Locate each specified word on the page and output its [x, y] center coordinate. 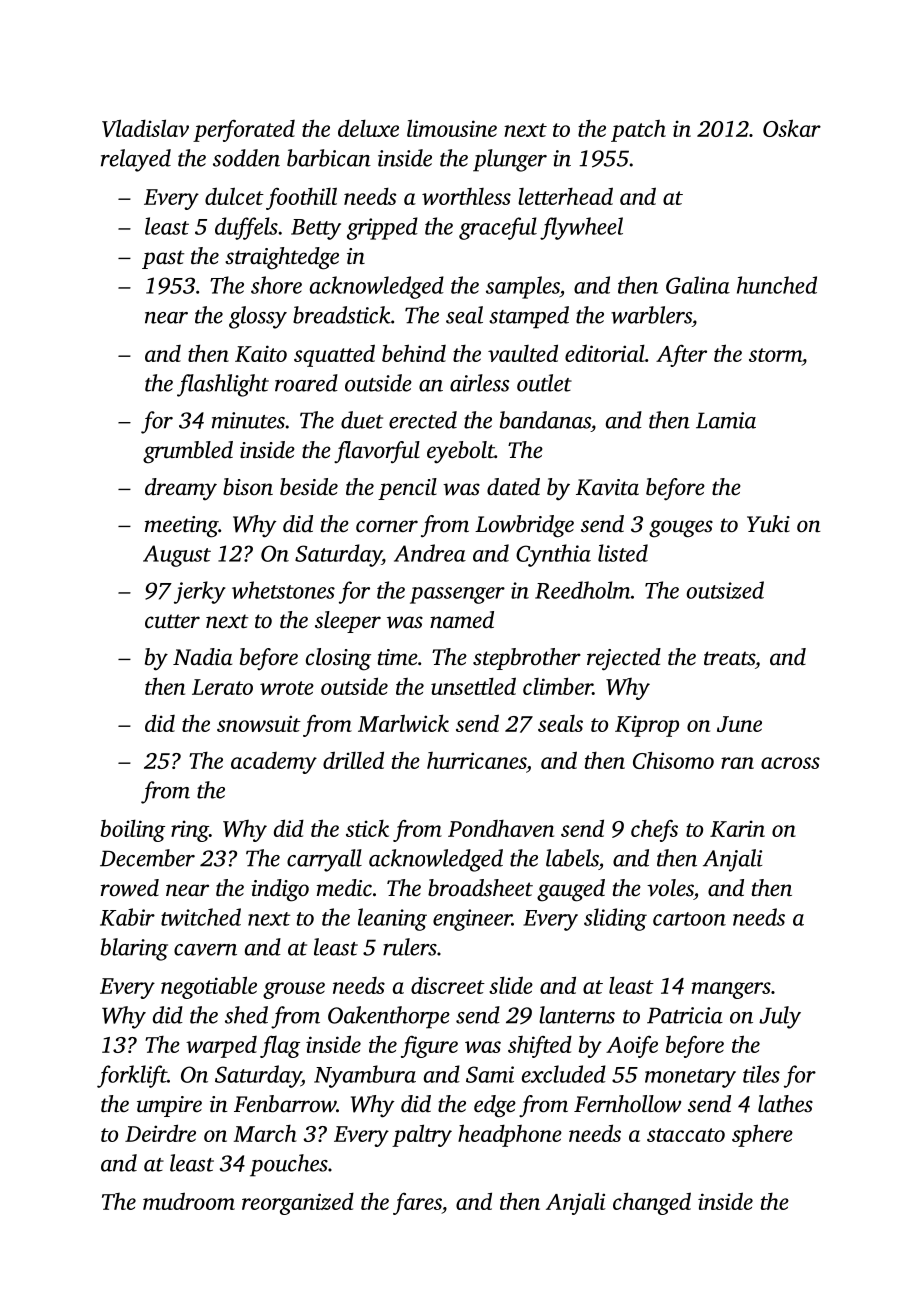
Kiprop [647, 726]
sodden [246, 158]
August [177, 556]
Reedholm [583, 590]
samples [523, 287]
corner [387, 526]
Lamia [726, 420]
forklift [132, 1076]
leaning [392, 919]
